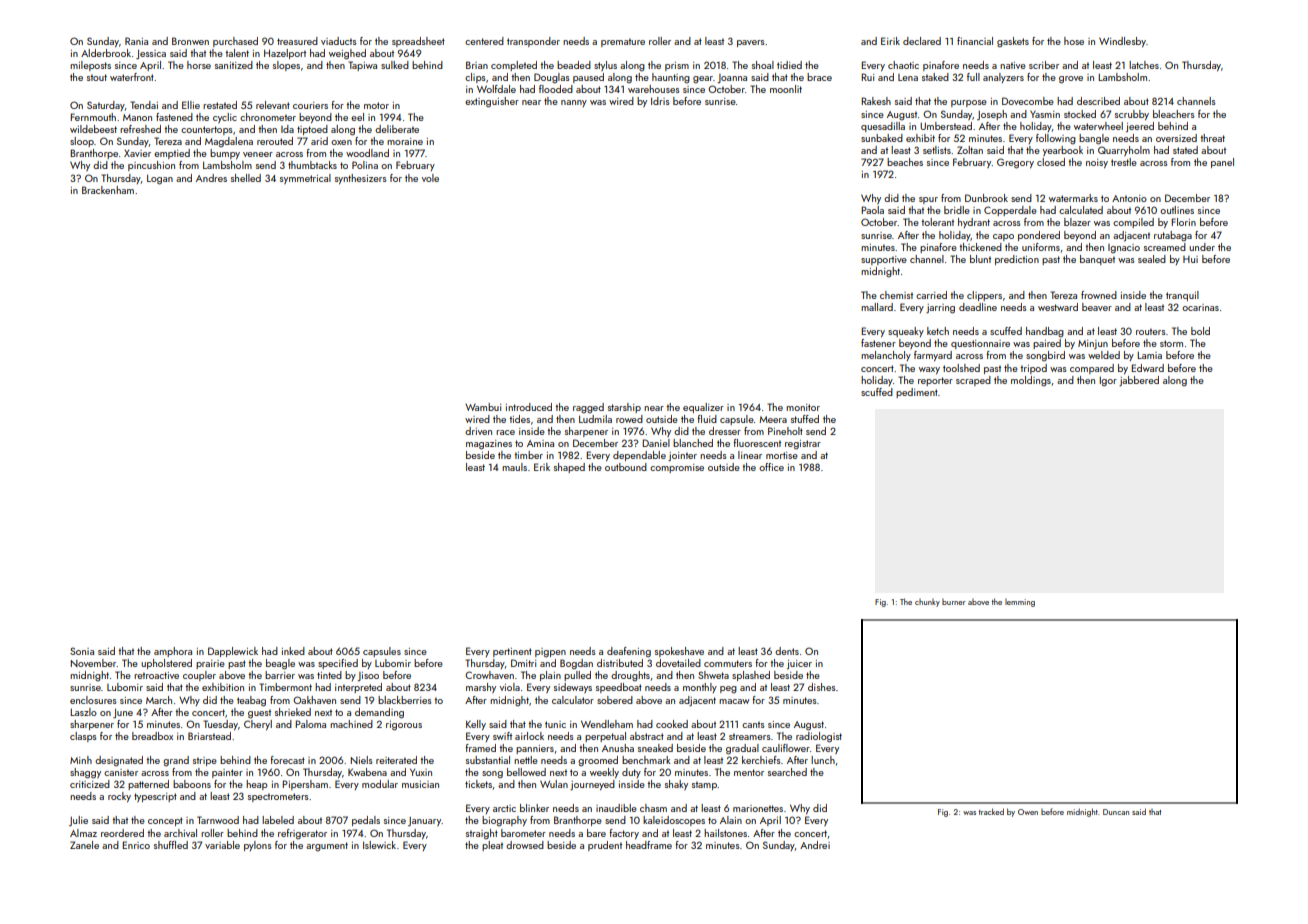 The width and height of the screenshot is (1308, 924). I want to click on tracked, so click(991, 811).
